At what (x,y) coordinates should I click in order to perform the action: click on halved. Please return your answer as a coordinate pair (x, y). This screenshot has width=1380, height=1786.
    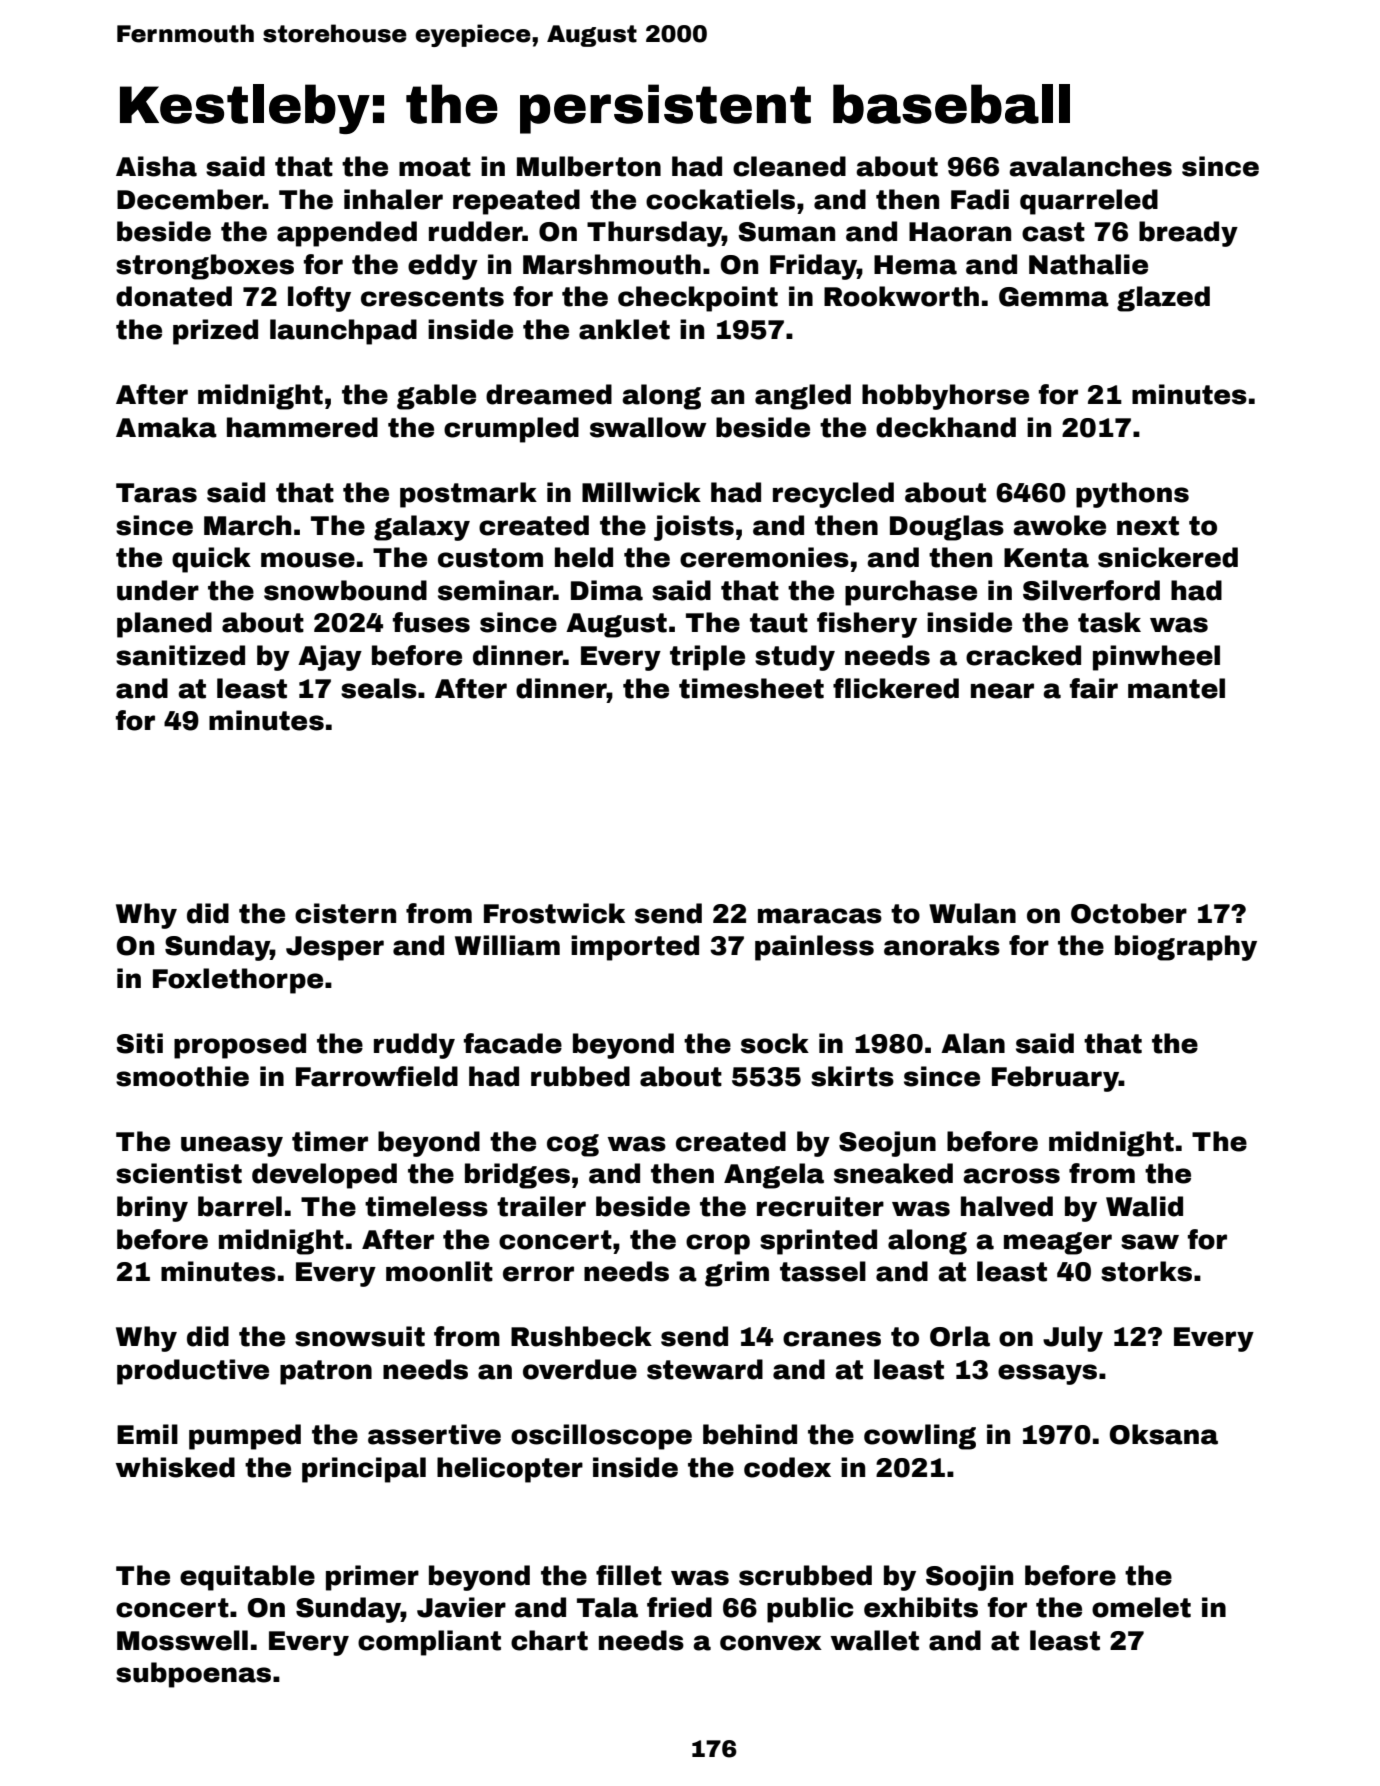
    Looking at the image, I should click on (1007, 1206).
